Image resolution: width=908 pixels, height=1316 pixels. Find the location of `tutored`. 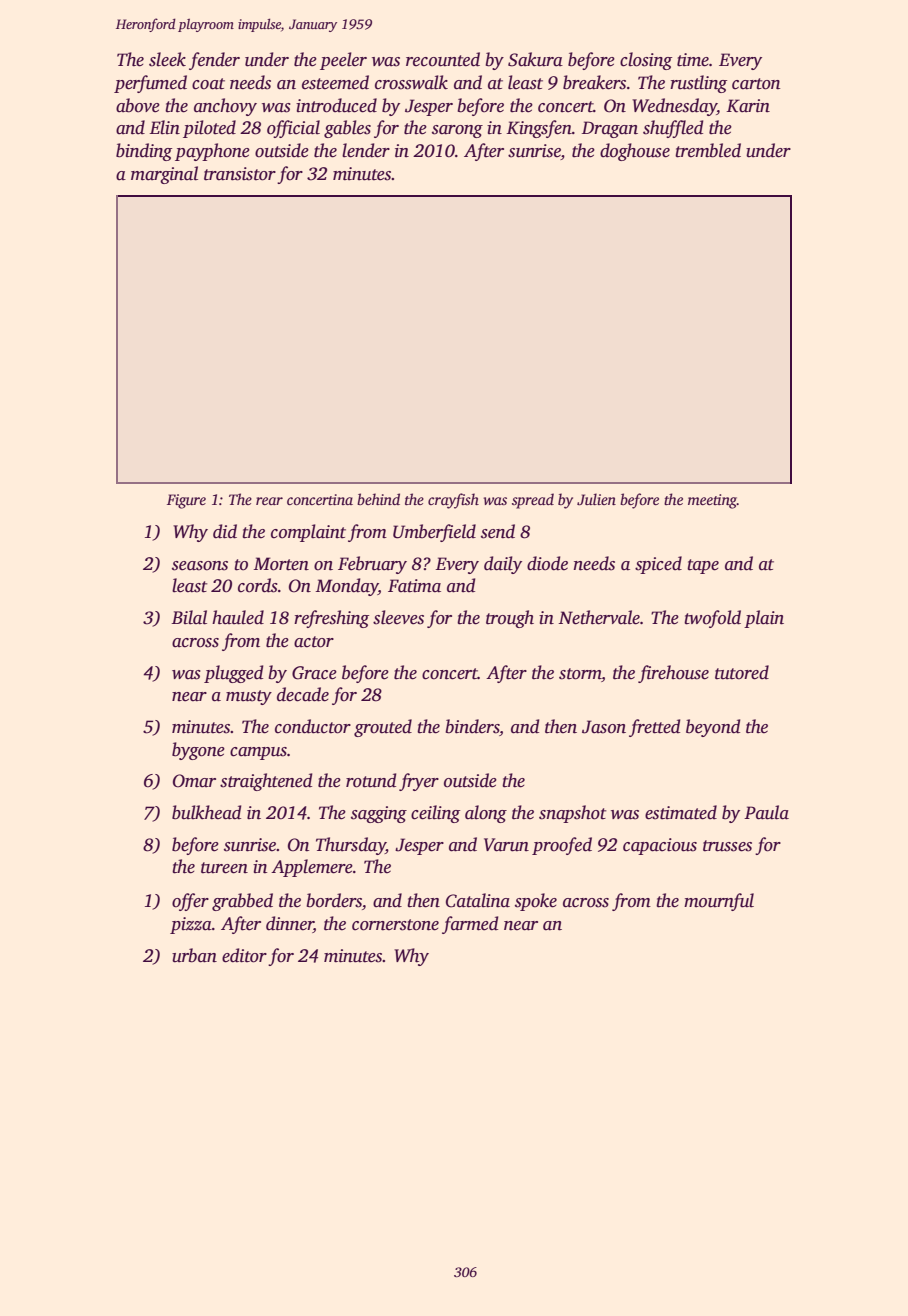

tutored is located at coordinates (742, 672).
